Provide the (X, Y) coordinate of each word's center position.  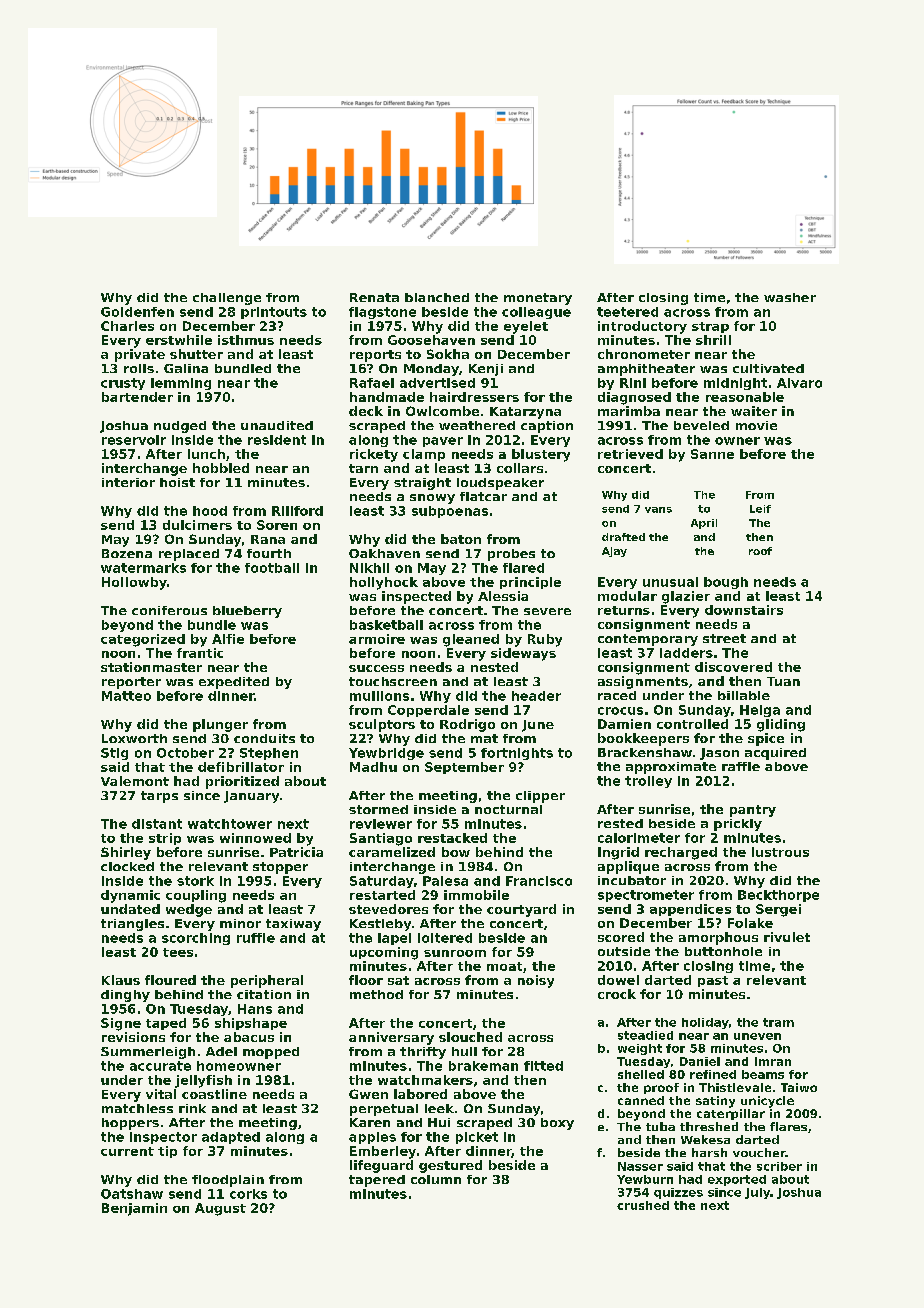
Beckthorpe (778, 896)
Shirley (126, 853)
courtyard (521, 910)
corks (248, 1194)
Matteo (126, 696)
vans (658, 510)
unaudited (277, 425)
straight (422, 484)
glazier (686, 597)
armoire (377, 639)
